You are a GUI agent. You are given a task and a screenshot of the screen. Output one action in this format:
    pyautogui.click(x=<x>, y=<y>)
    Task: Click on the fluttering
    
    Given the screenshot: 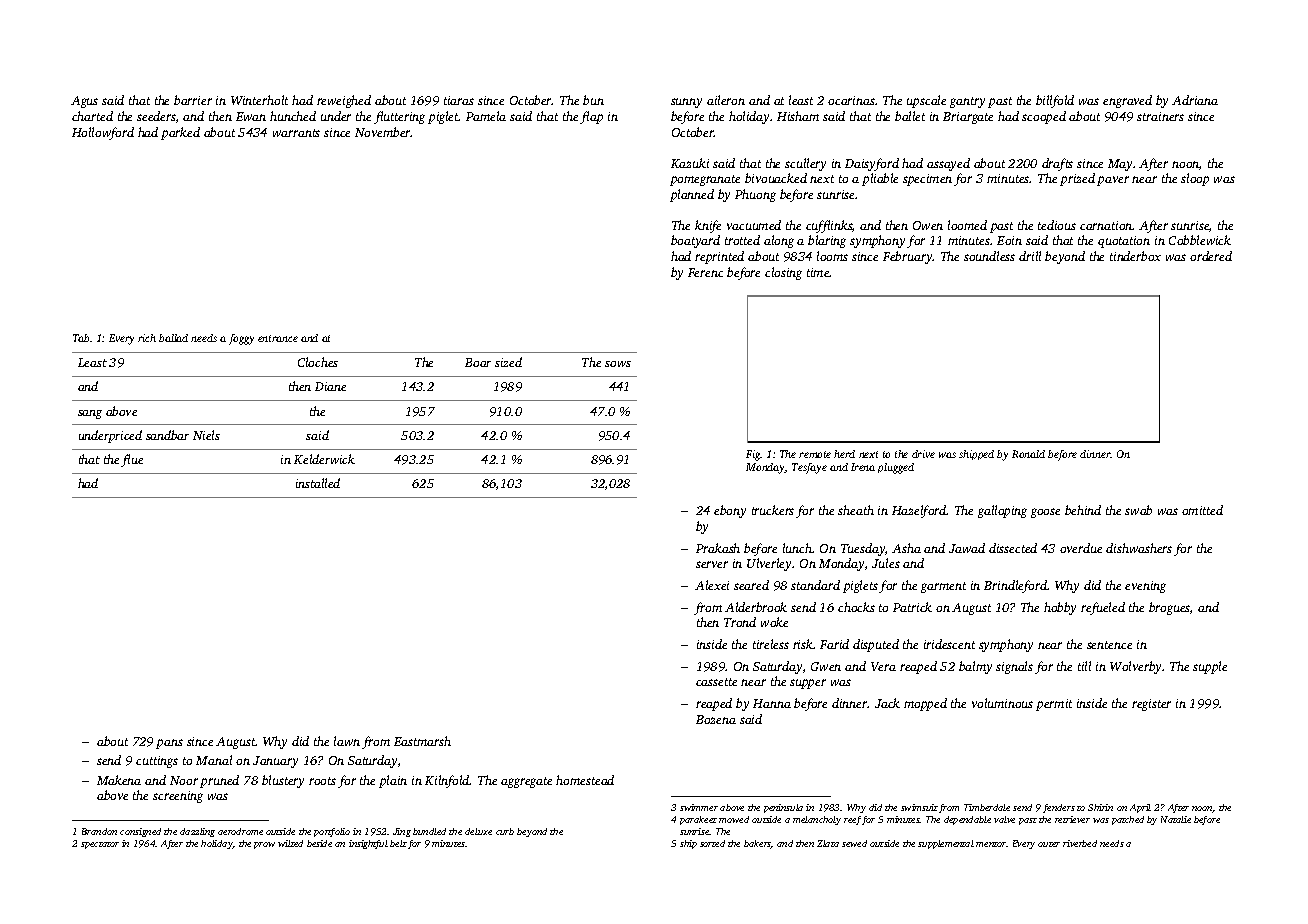 What is the action you would take?
    pyautogui.click(x=399, y=117)
